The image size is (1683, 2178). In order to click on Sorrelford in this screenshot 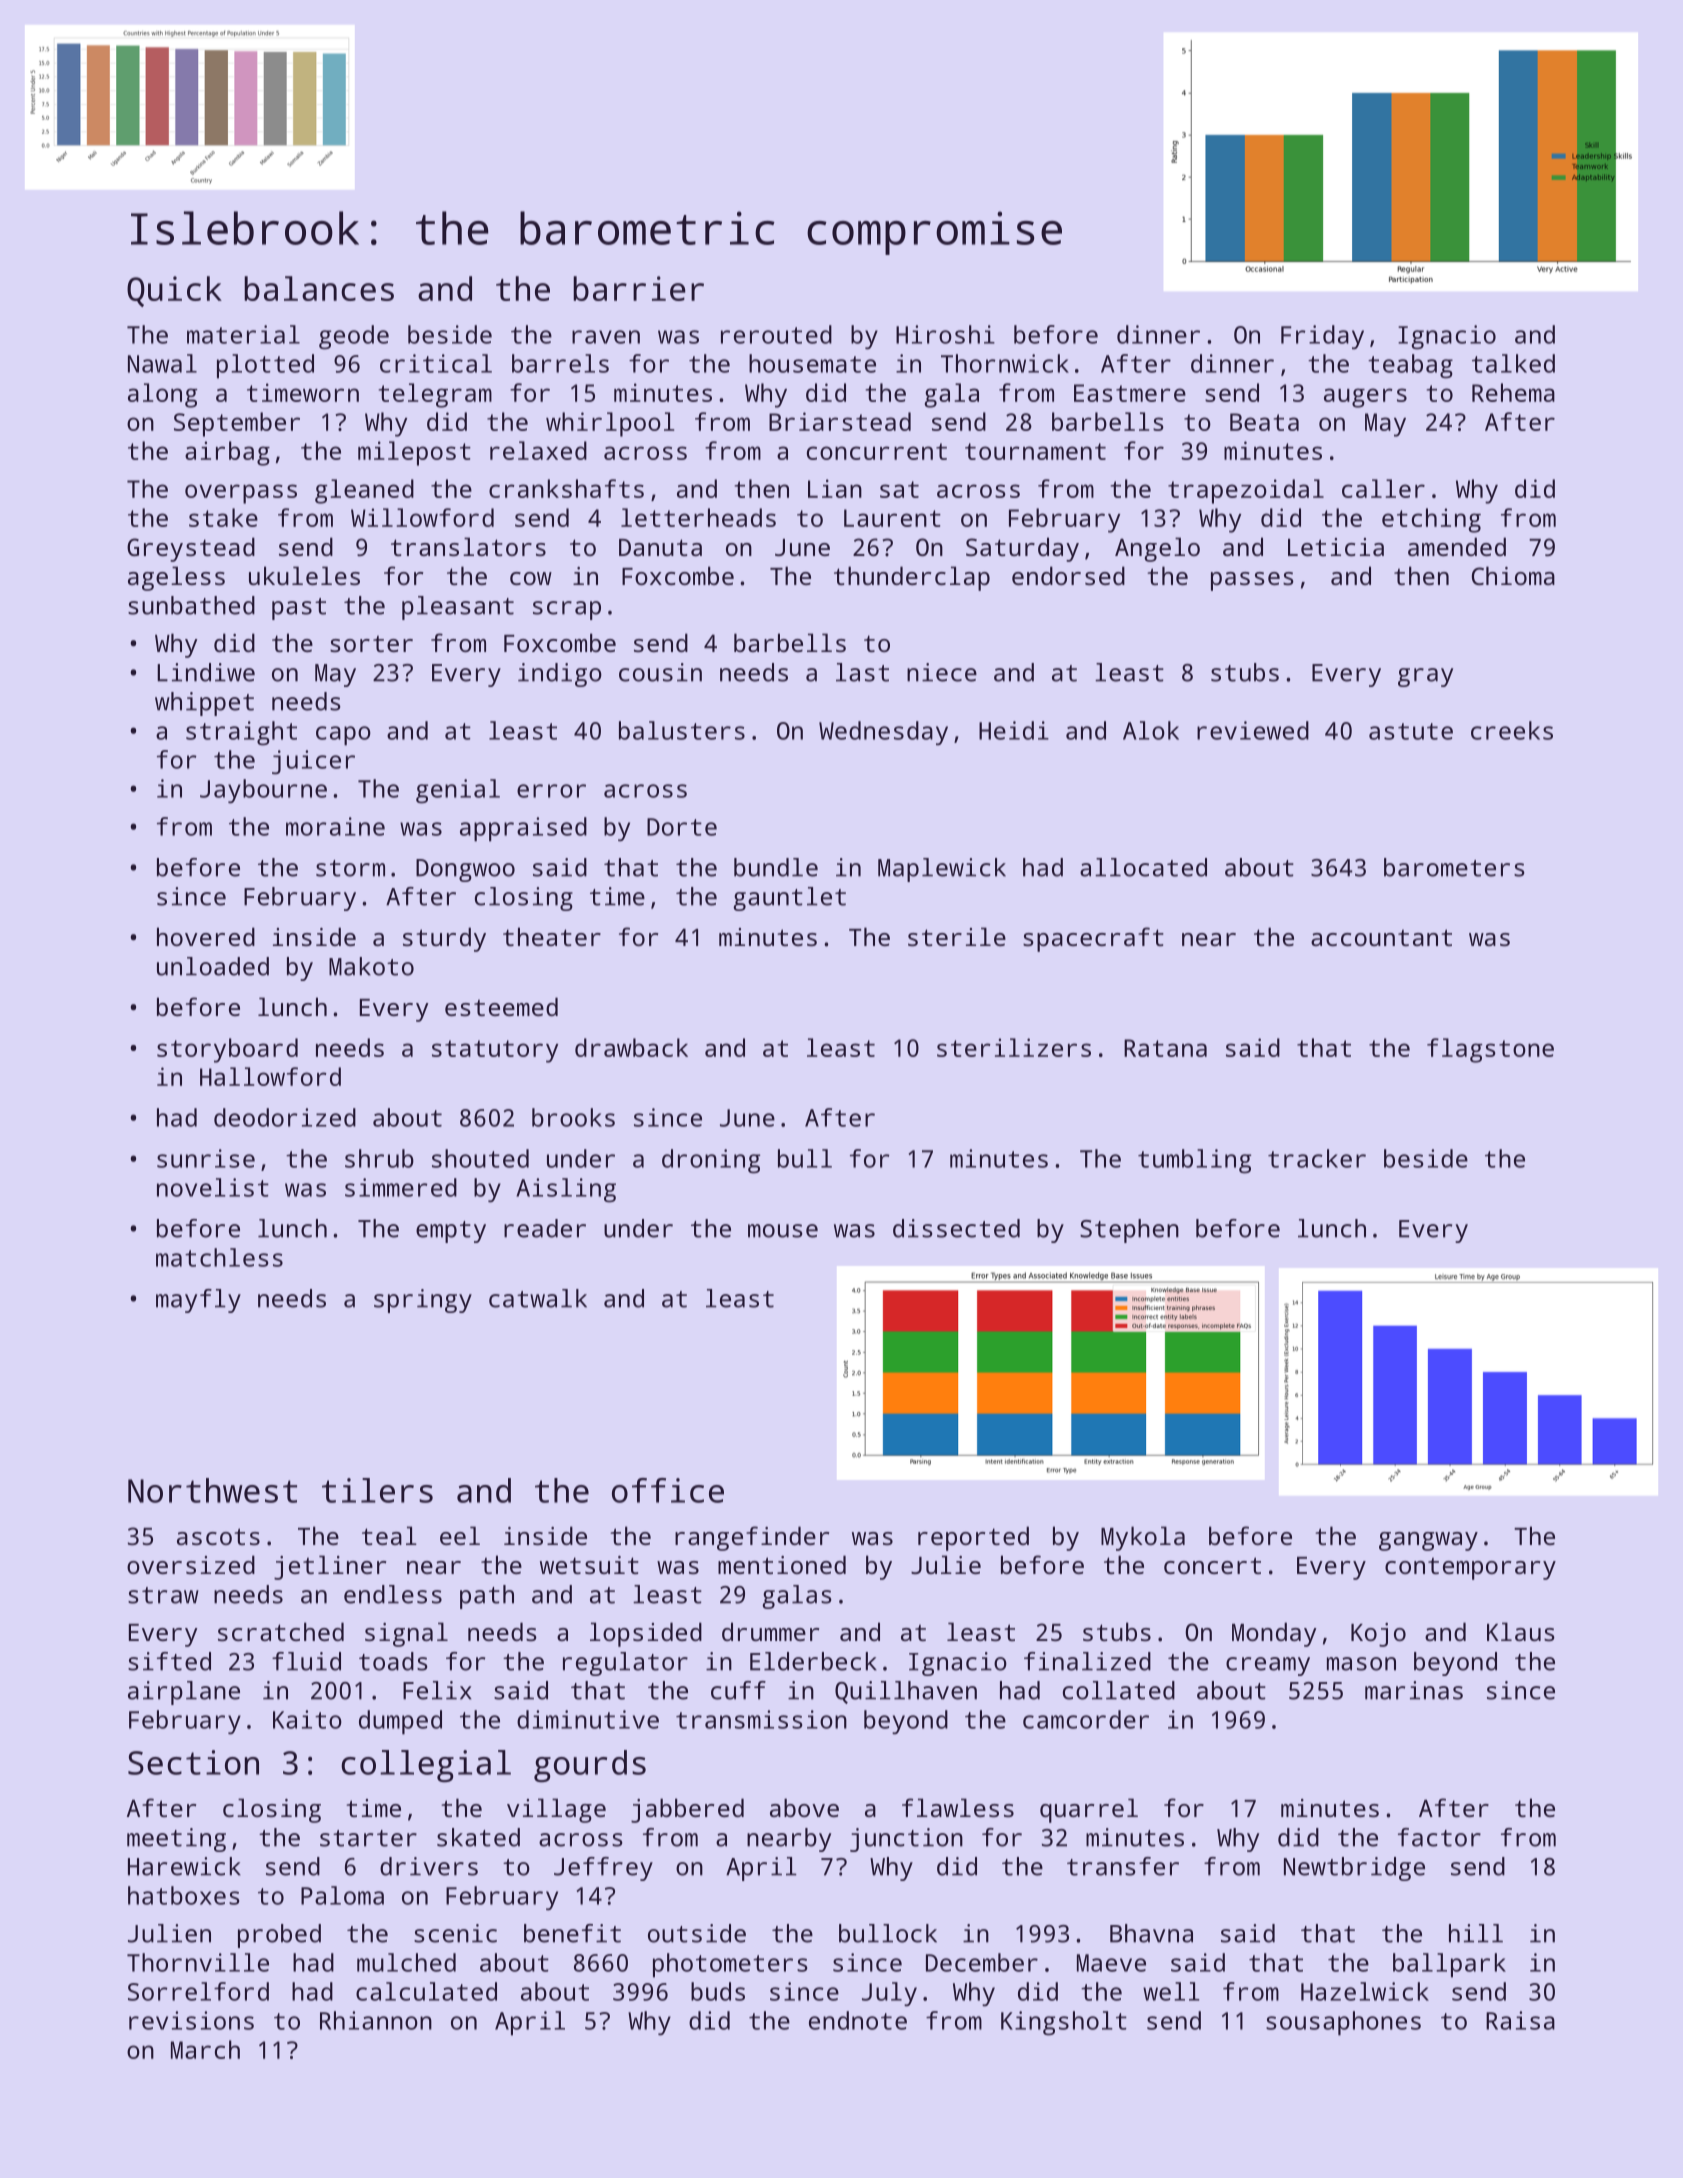, I will do `click(198, 1991)`.
